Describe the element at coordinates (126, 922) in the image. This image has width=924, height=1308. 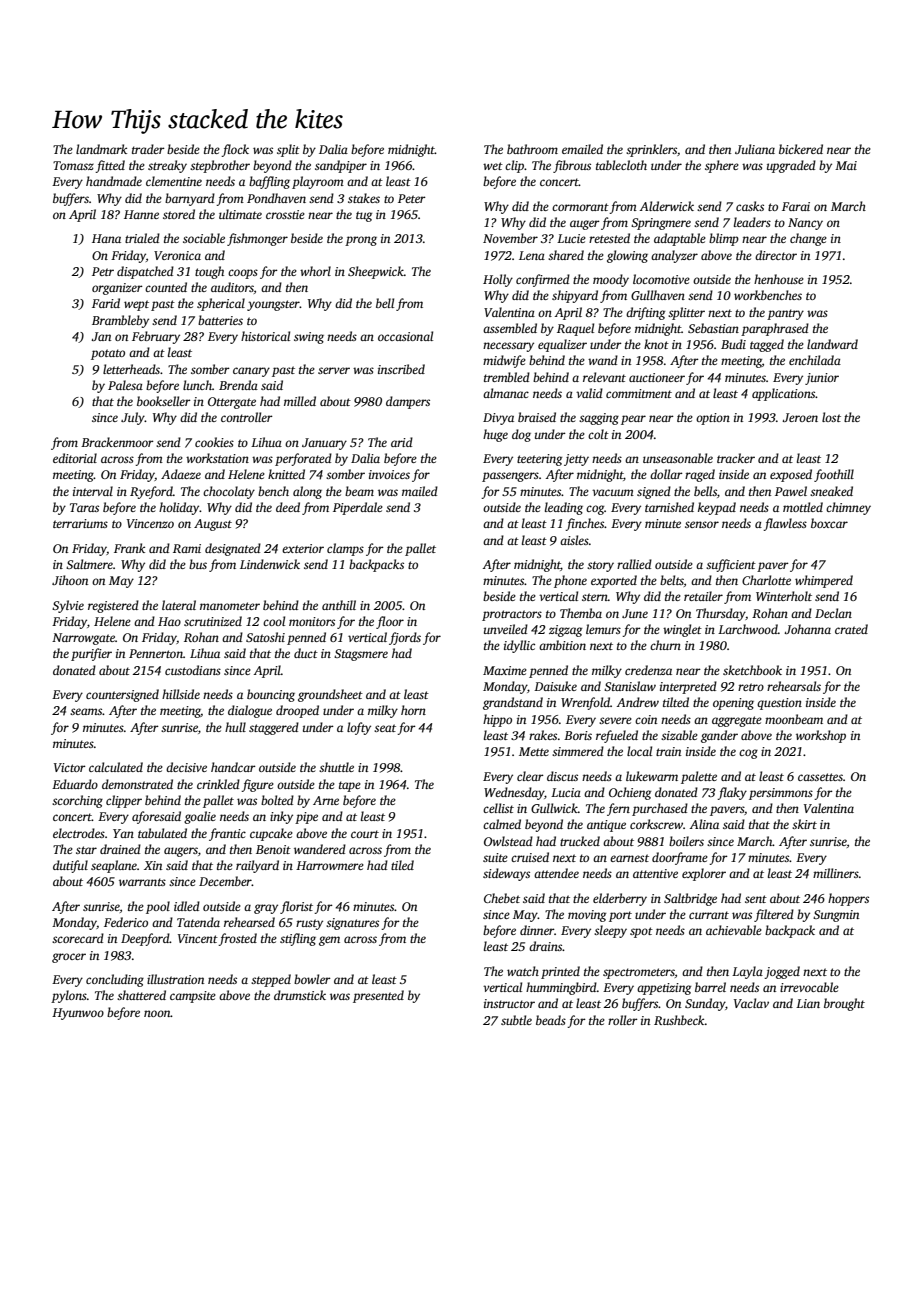
I see `Federico` at that location.
